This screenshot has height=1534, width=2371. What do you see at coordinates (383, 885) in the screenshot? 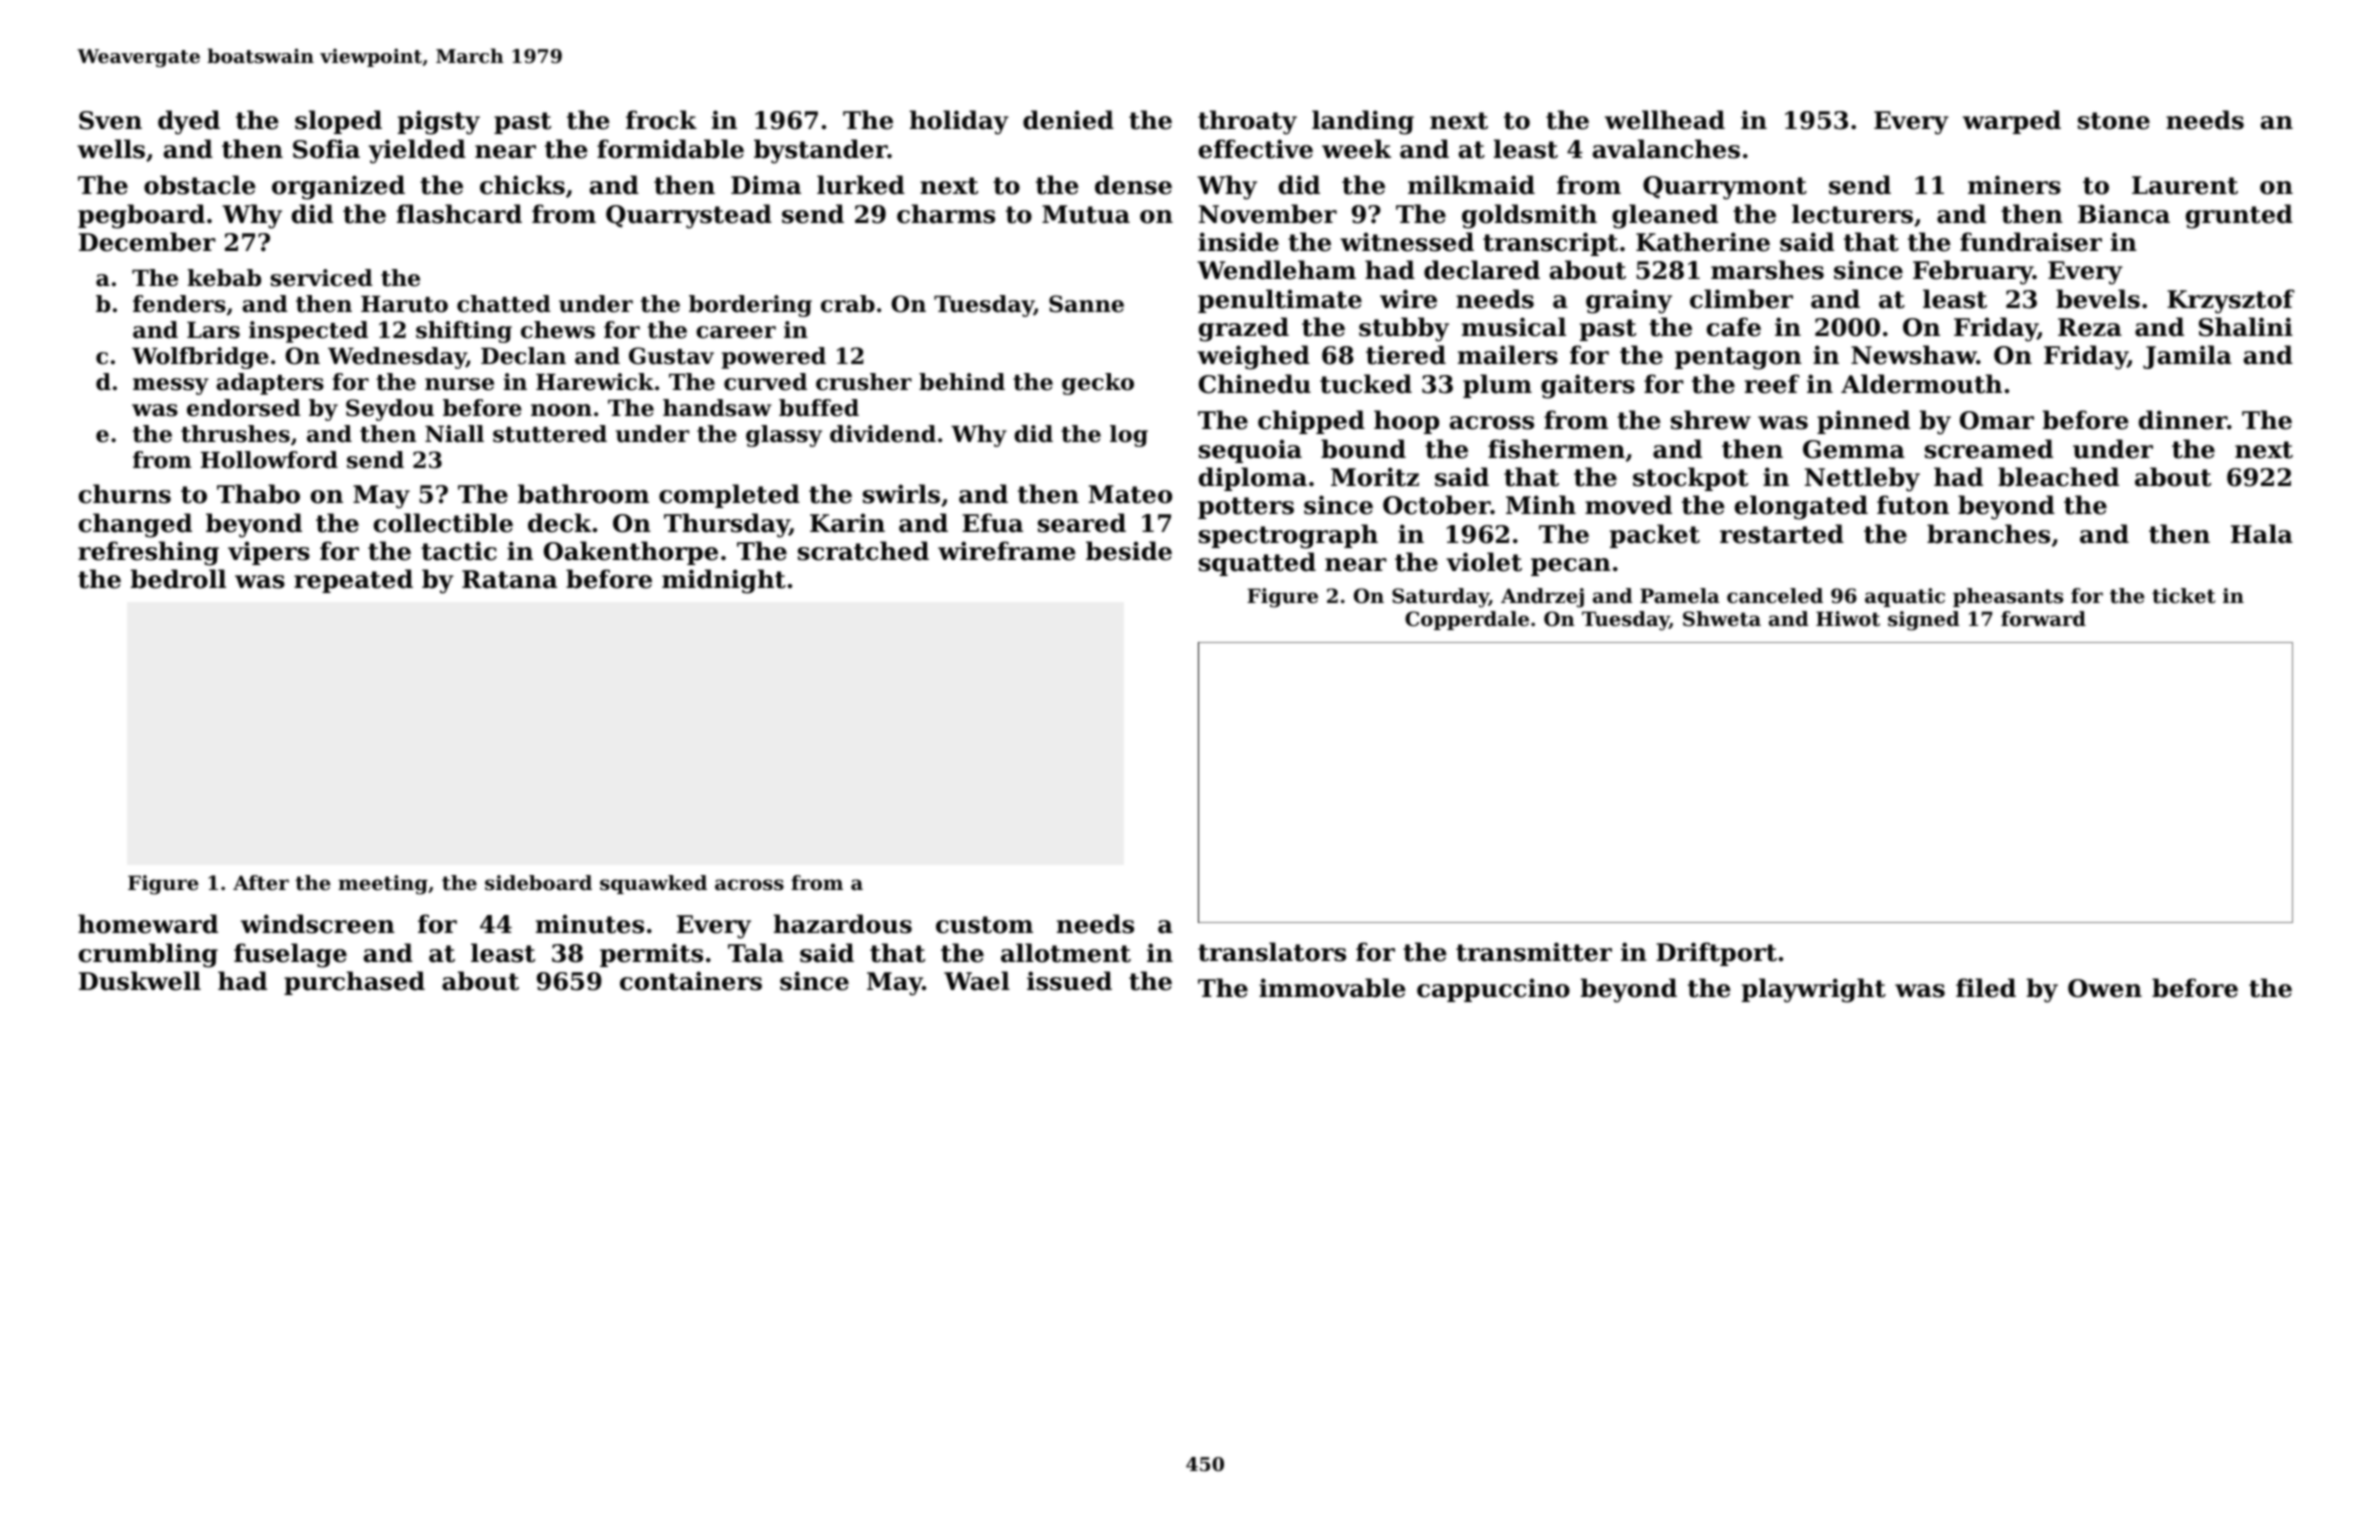
I see `meeting` at bounding box center [383, 885].
